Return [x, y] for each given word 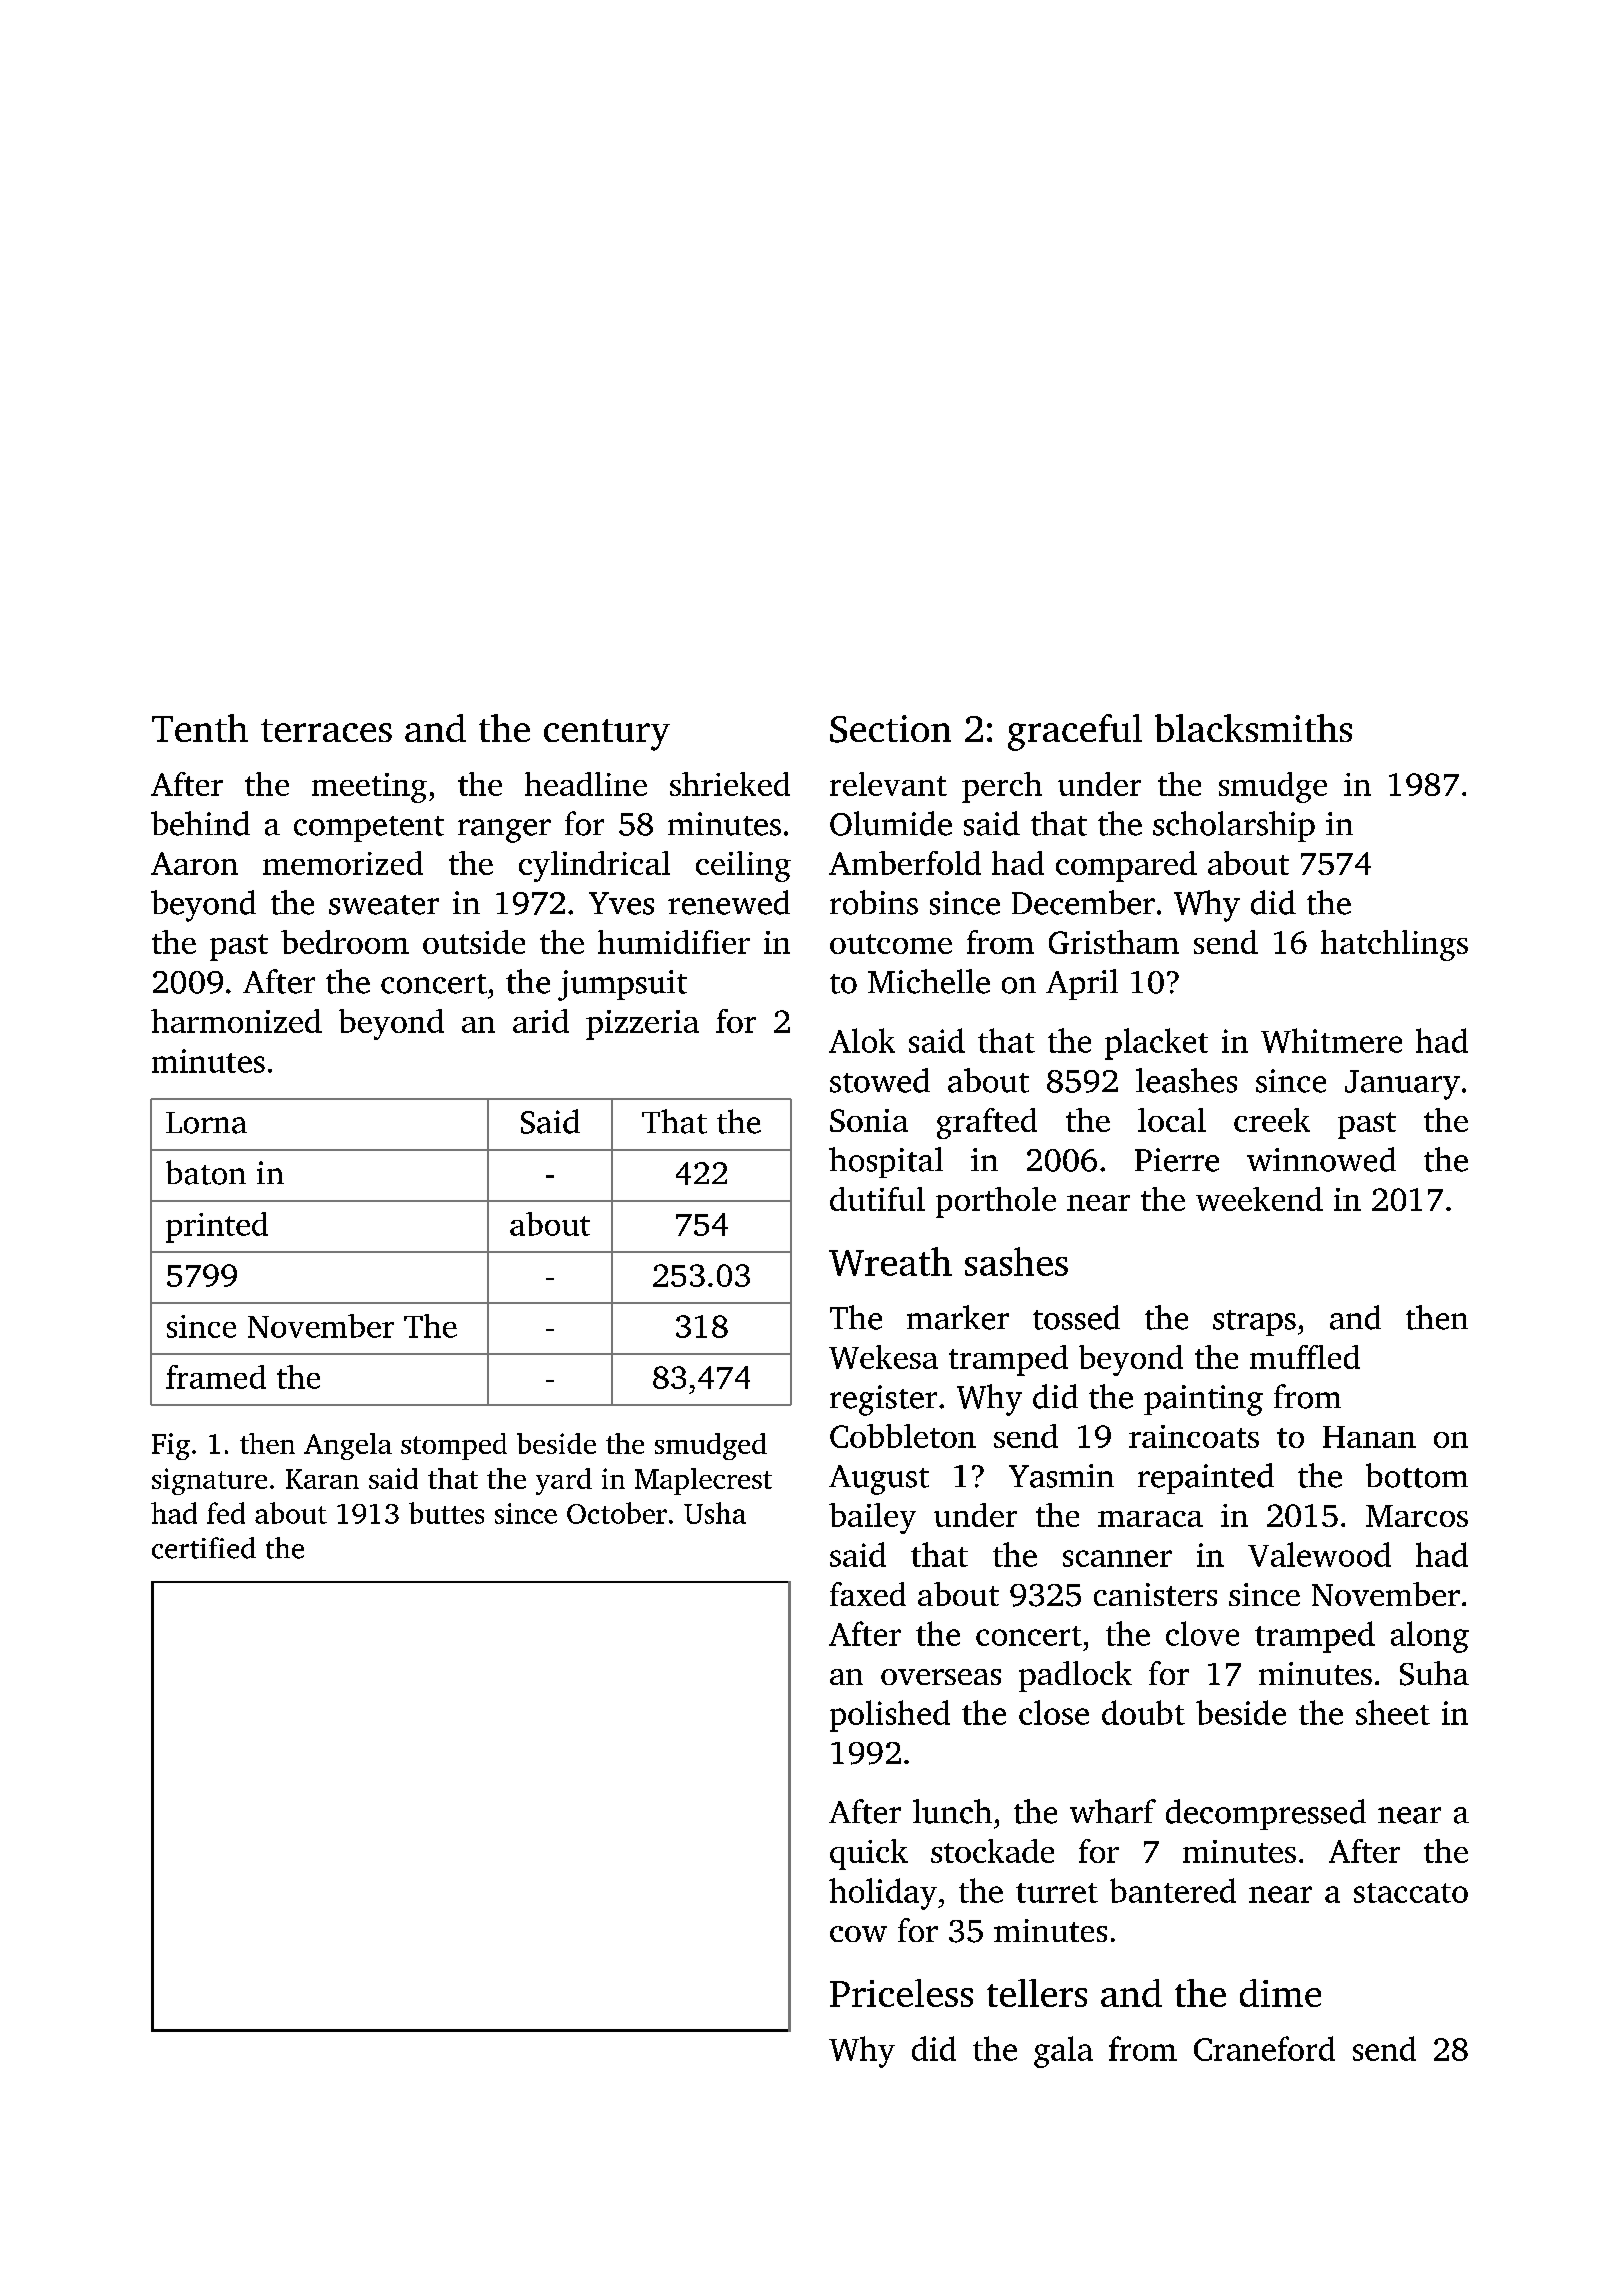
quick [869, 1854]
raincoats [1194, 1436]
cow [858, 1934]
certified [204, 1548]
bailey [872, 1518]
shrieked [730, 784]
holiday [883, 1894]
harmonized [236, 1021]
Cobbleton [903, 1436]
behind [200, 823]
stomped [454, 1446]
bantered [1173, 1890]
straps [1254, 1323]
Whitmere [1331, 1040]
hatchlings [1394, 945]
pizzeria [642, 1025]
